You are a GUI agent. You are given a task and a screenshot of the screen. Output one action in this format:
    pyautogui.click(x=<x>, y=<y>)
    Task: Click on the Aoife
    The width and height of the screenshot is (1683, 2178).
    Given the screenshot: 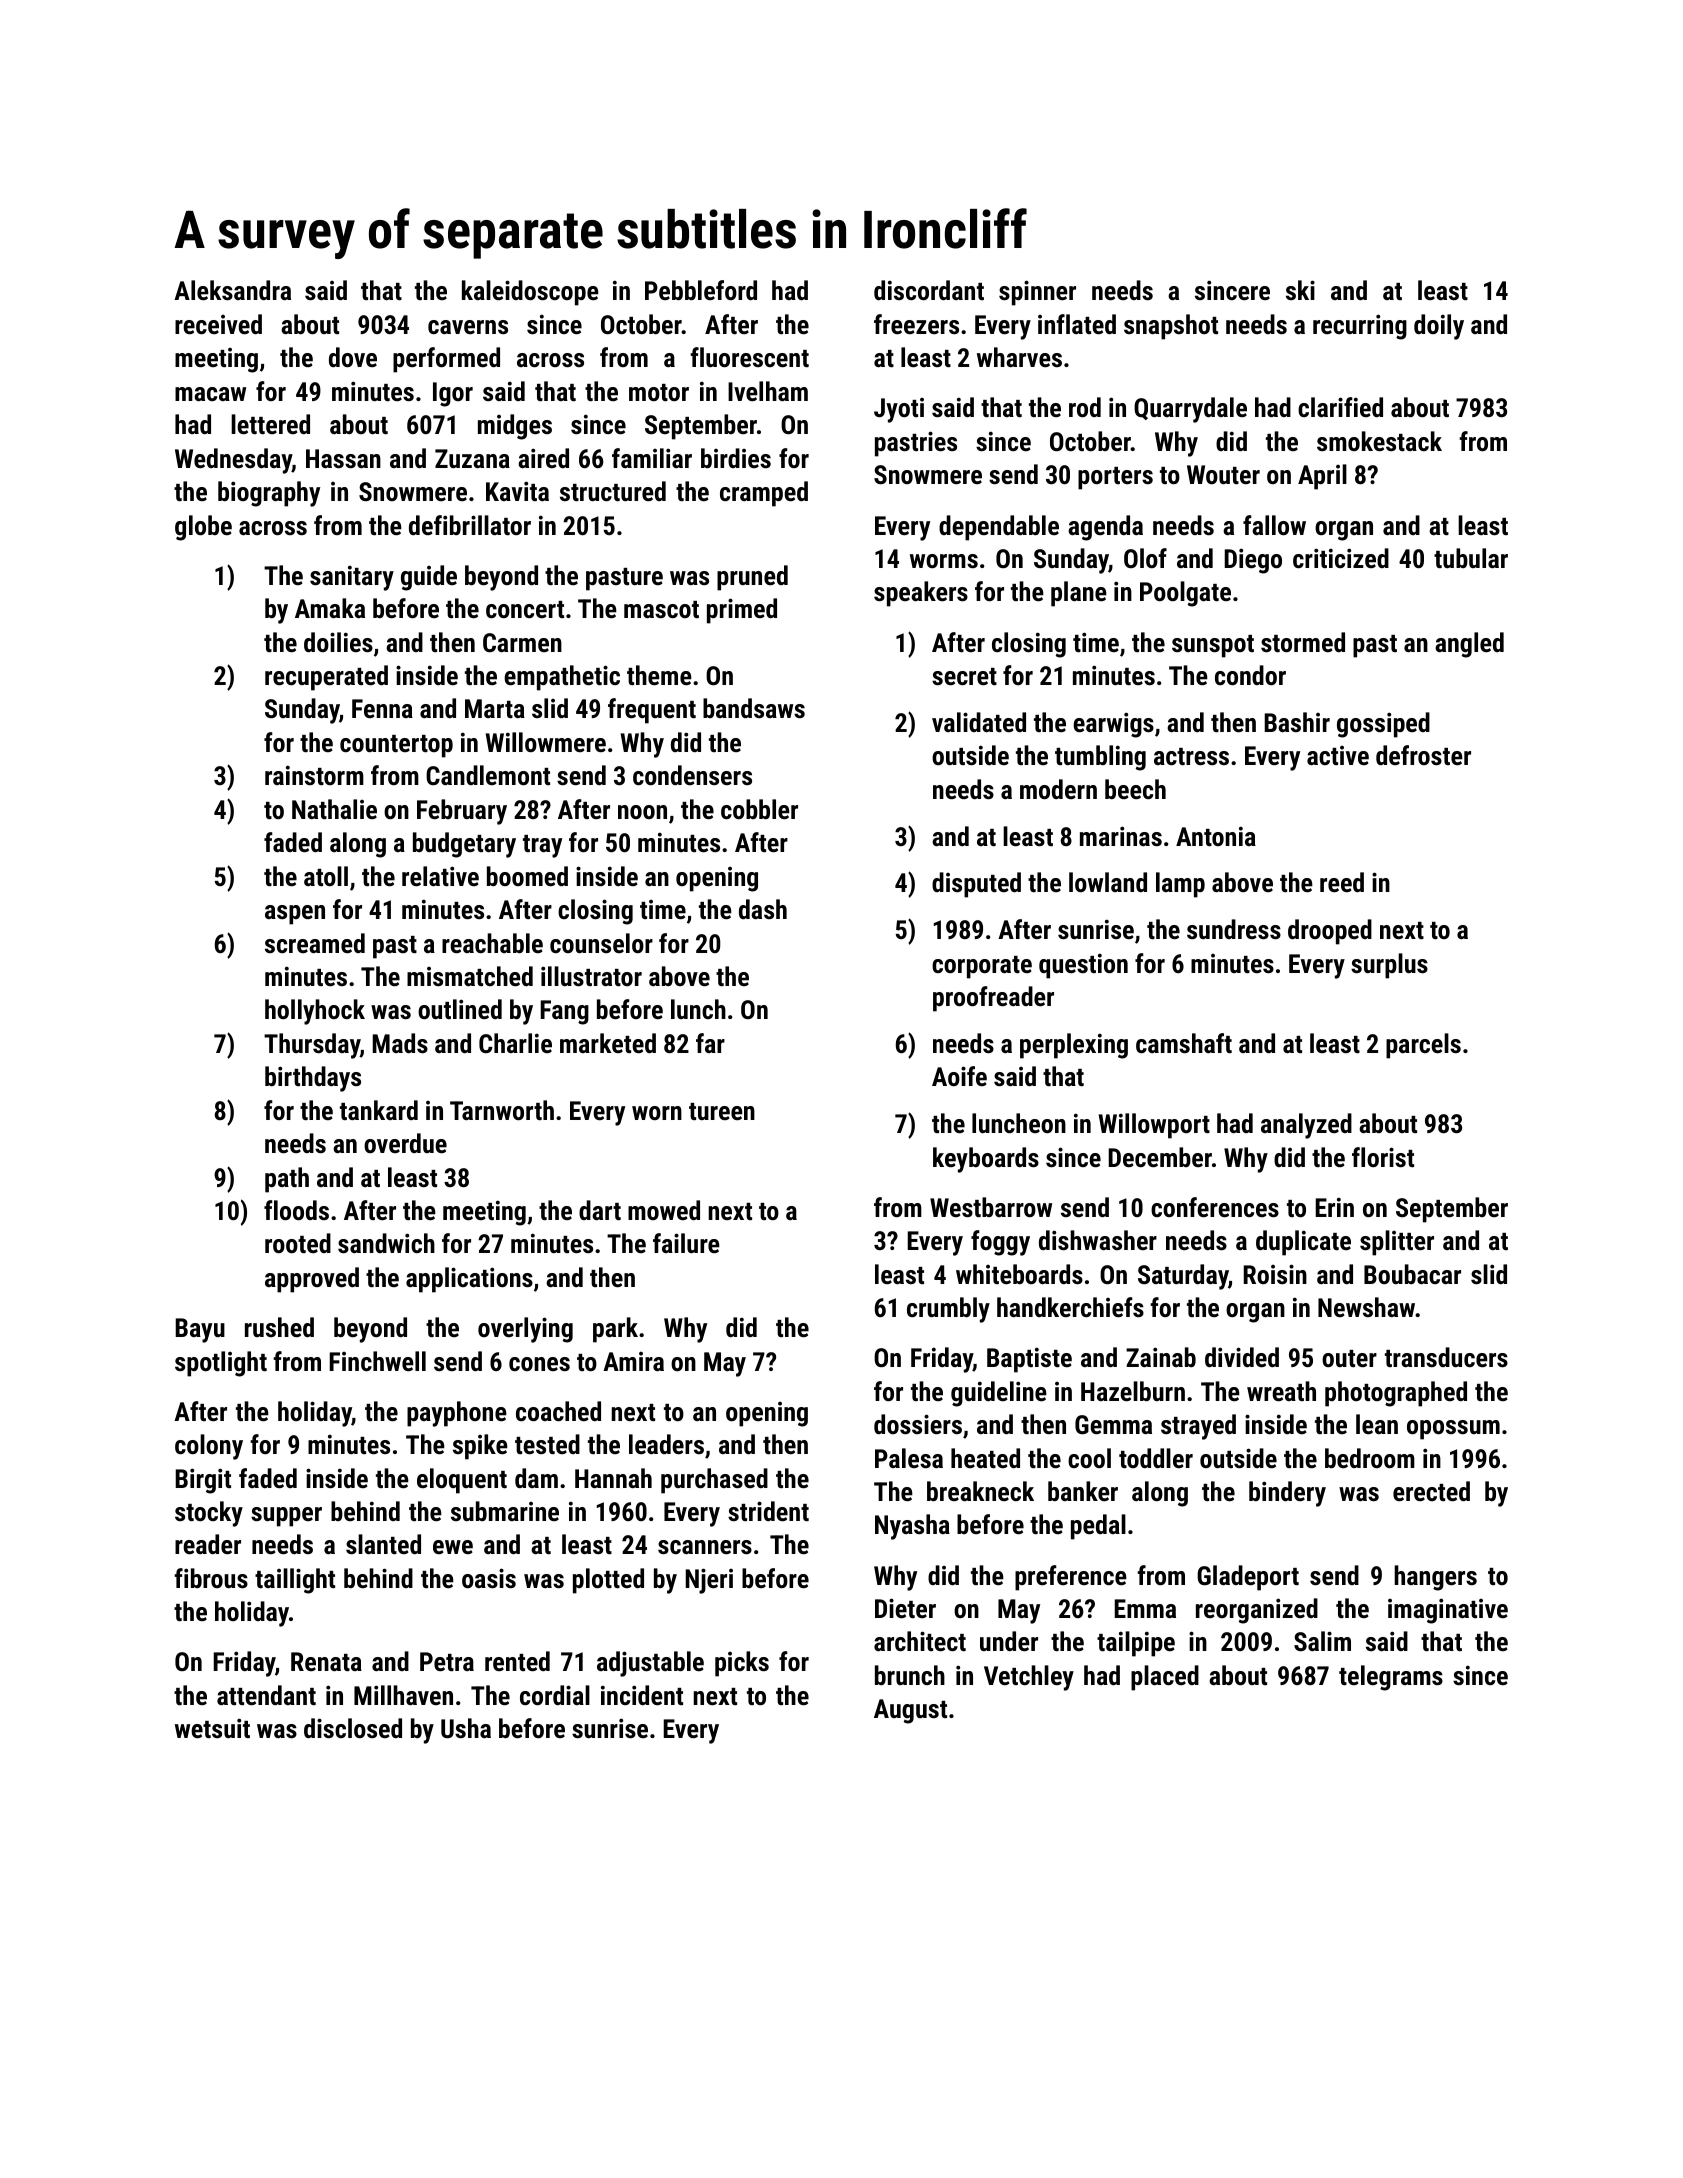 What is the action you would take?
    pyautogui.click(x=959, y=1076)
